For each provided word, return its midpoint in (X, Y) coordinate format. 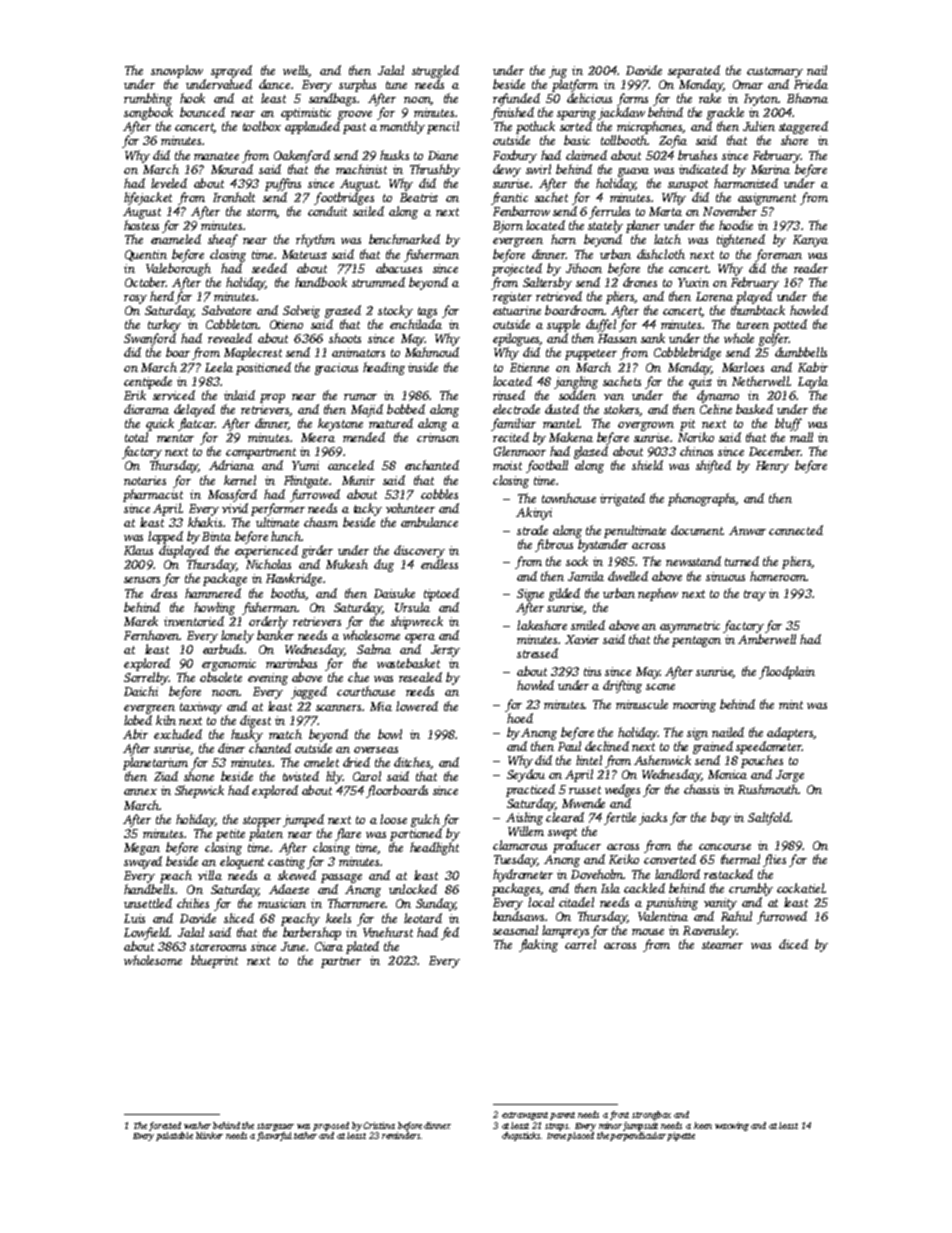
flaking (538, 945)
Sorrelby (146, 678)
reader (811, 268)
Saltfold (769, 818)
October (145, 282)
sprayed (231, 71)
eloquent (242, 862)
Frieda (811, 84)
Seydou (526, 775)
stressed (537, 653)
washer (197, 1125)
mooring (694, 706)
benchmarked (404, 239)
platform (575, 85)
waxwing (732, 1126)
